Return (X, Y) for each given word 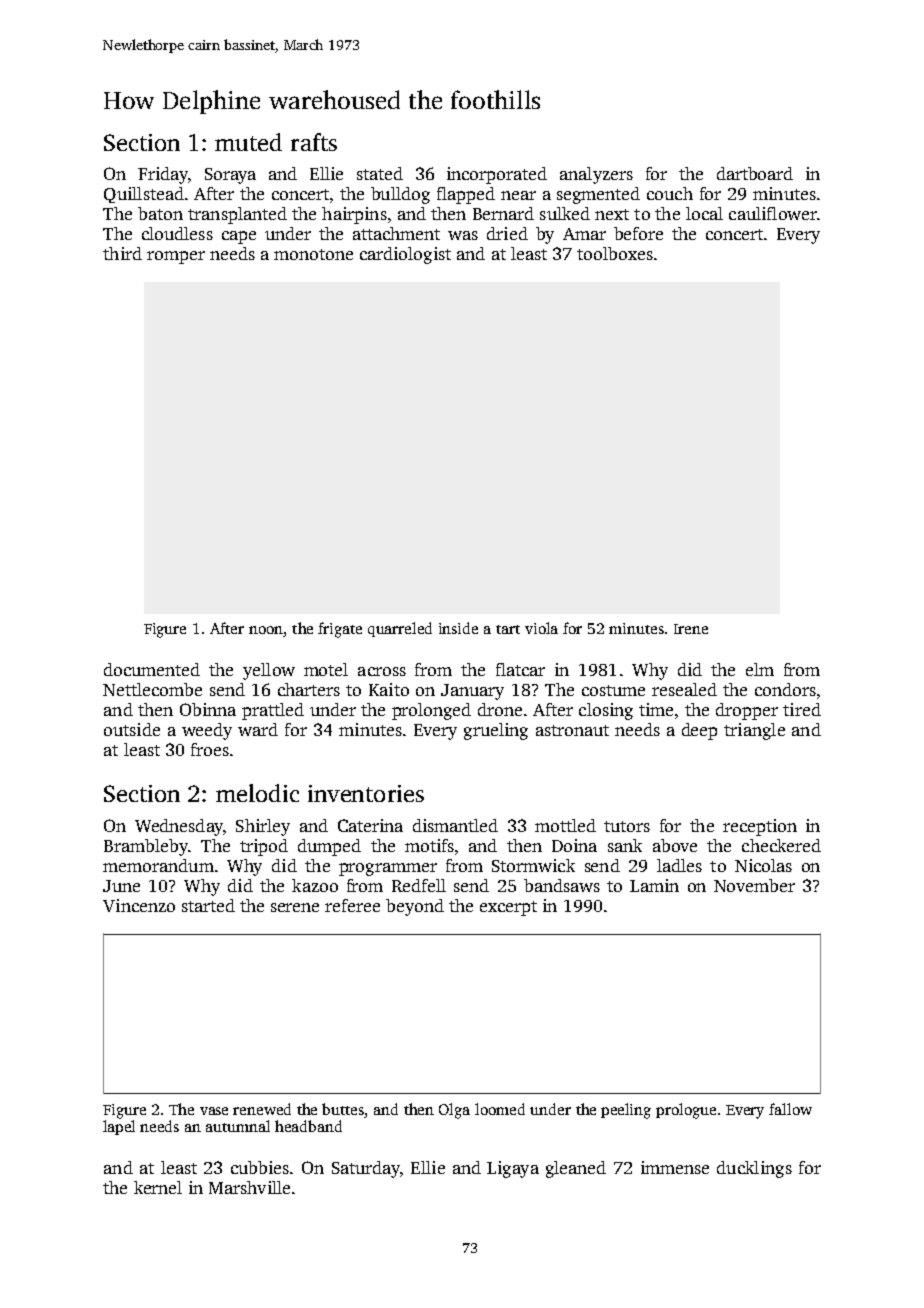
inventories (366, 793)
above (675, 845)
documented (152, 669)
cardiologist (405, 255)
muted (248, 142)
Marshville (249, 1187)
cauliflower (773, 213)
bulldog (400, 195)
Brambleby (146, 847)
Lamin (654, 885)
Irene (691, 629)
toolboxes (615, 253)
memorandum (158, 865)
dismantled (455, 825)
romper (176, 257)
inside (458, 628)
